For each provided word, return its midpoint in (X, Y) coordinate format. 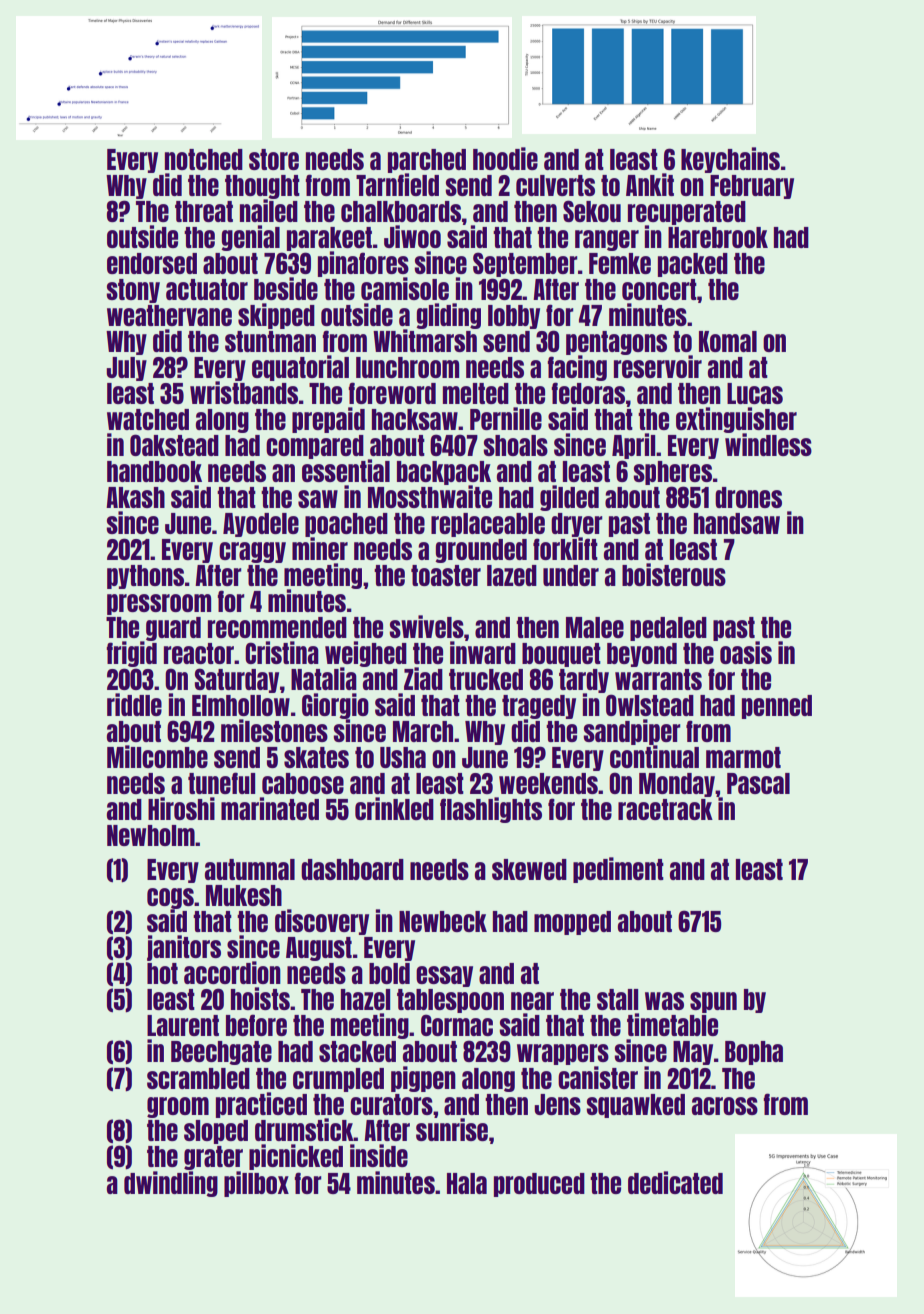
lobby (514, 317)
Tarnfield (397, 184)
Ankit (650, 184)
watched (148, 419)
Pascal (758, 783)
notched (204, 159)
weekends (548, 783)
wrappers (563, 1054)
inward (483, 652)
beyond (642, 655)
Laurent (183, 1025)
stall (617, 999)
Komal (728, 341)
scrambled (198, 1078)
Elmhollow (241, 705)
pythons (145, 577)
